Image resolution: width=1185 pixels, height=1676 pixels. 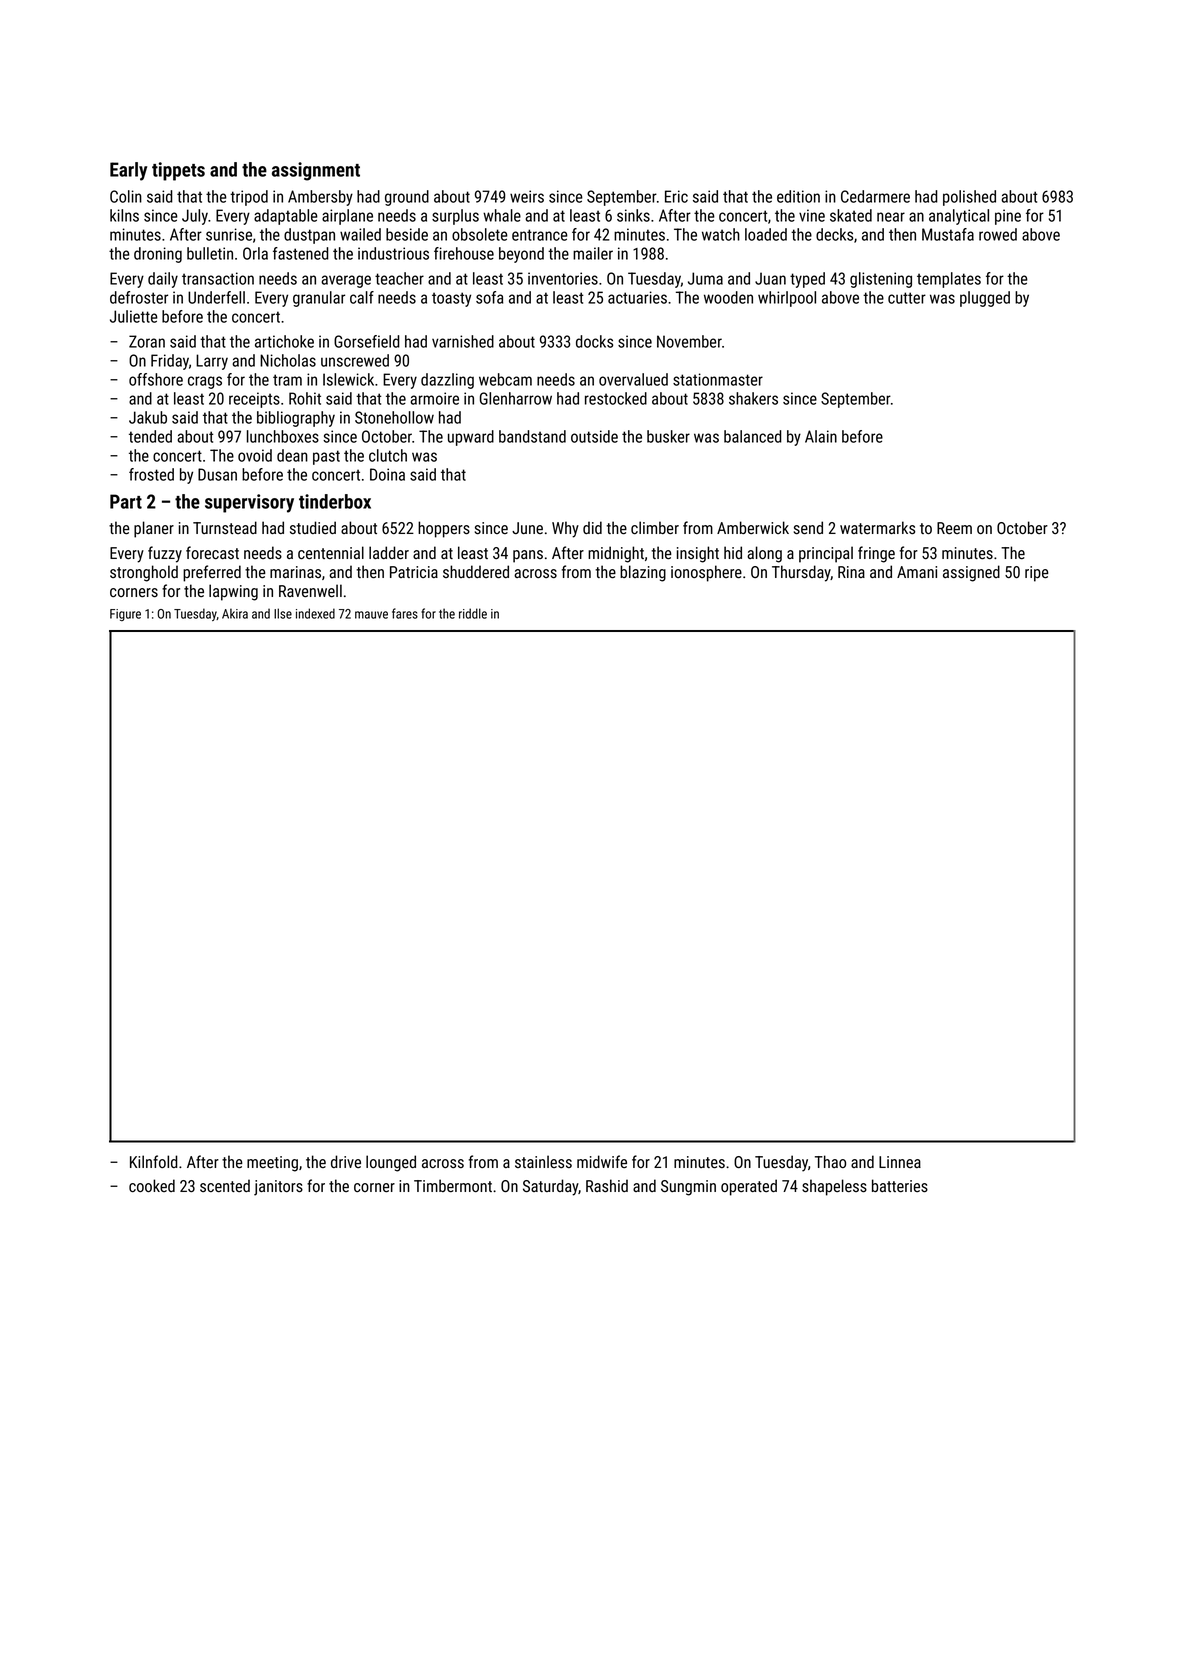 I want to click on meeting, so click(x=272, y=1164).
